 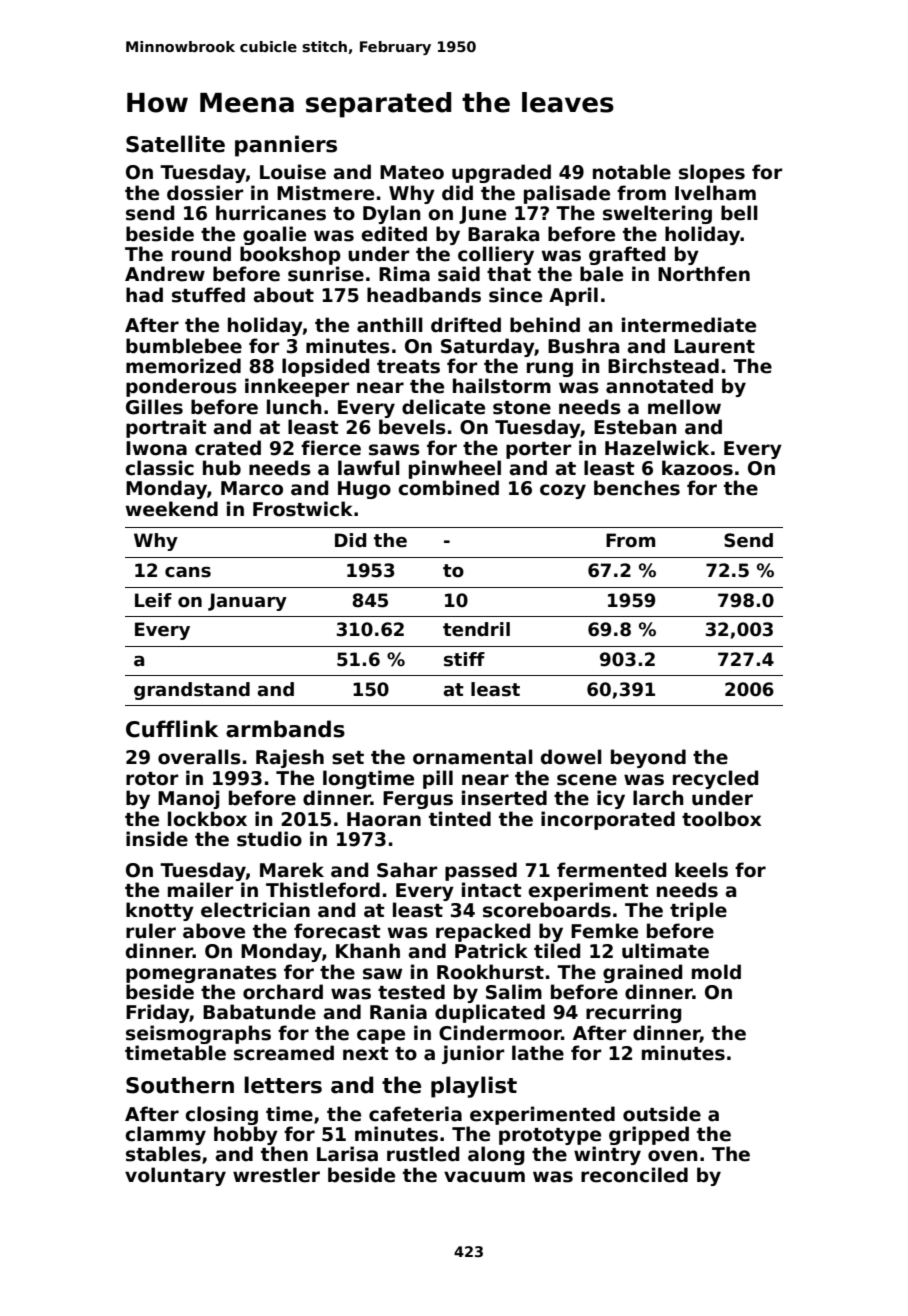 I want to click on cozy, so click(x=563, y=491).
